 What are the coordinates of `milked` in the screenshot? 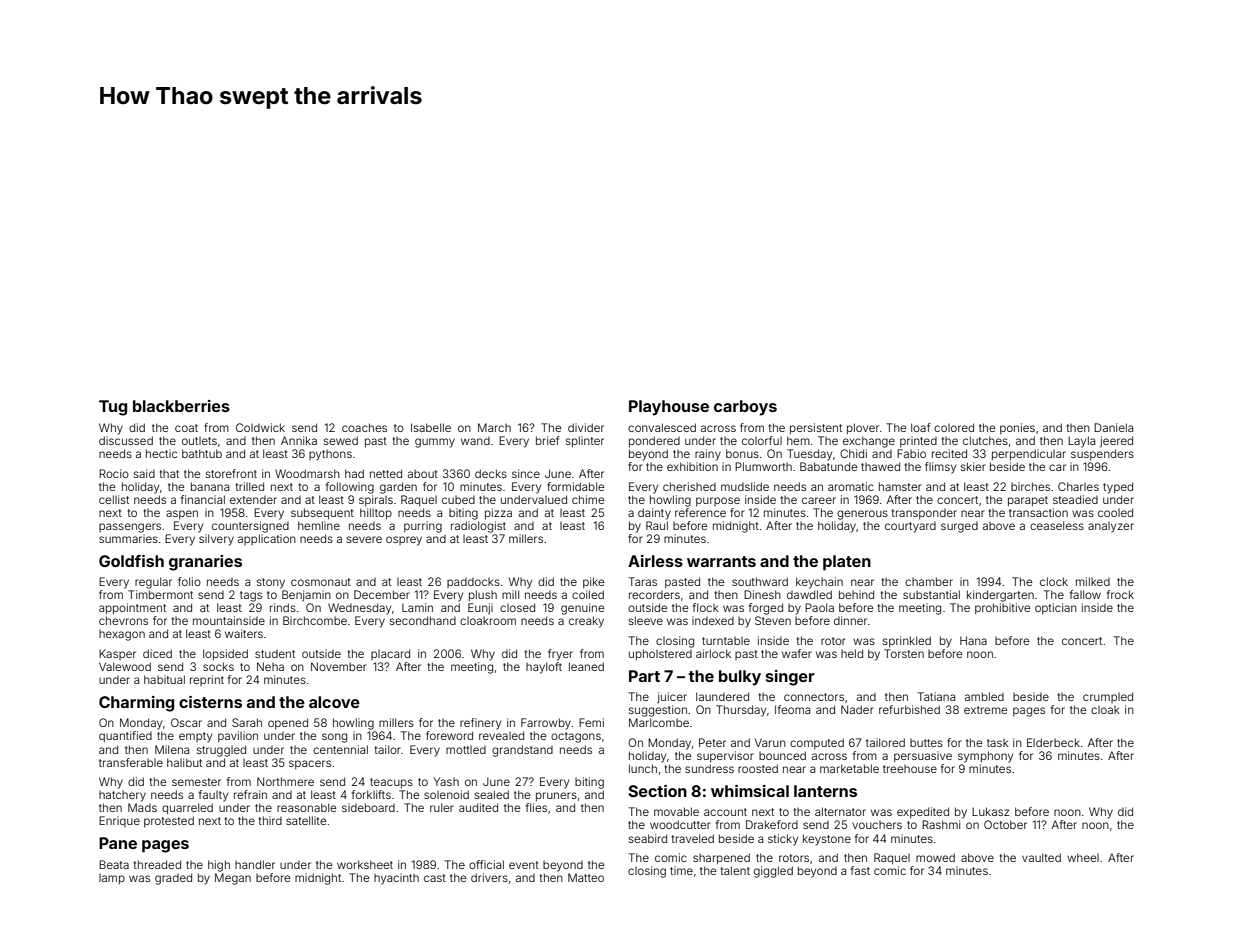 It's located at (1093, 581).
